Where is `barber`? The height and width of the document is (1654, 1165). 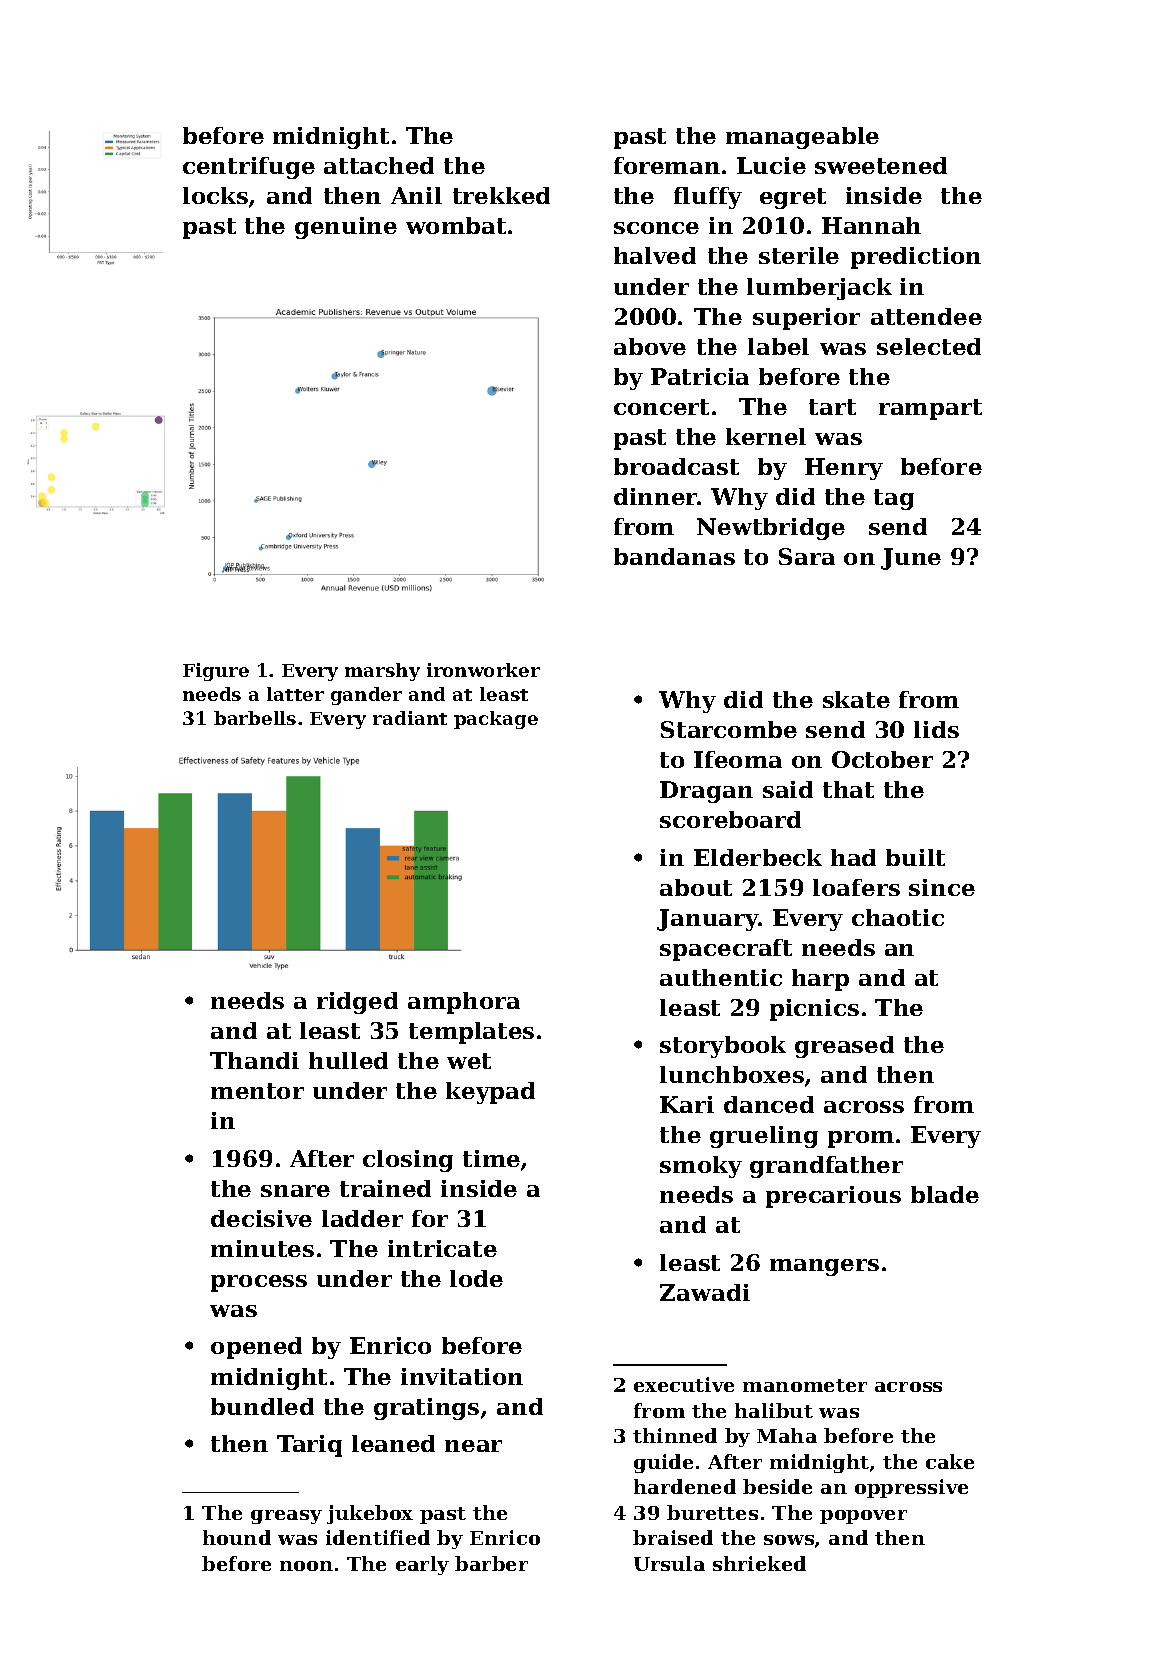 barber is located at coordinates (491, 1563).
